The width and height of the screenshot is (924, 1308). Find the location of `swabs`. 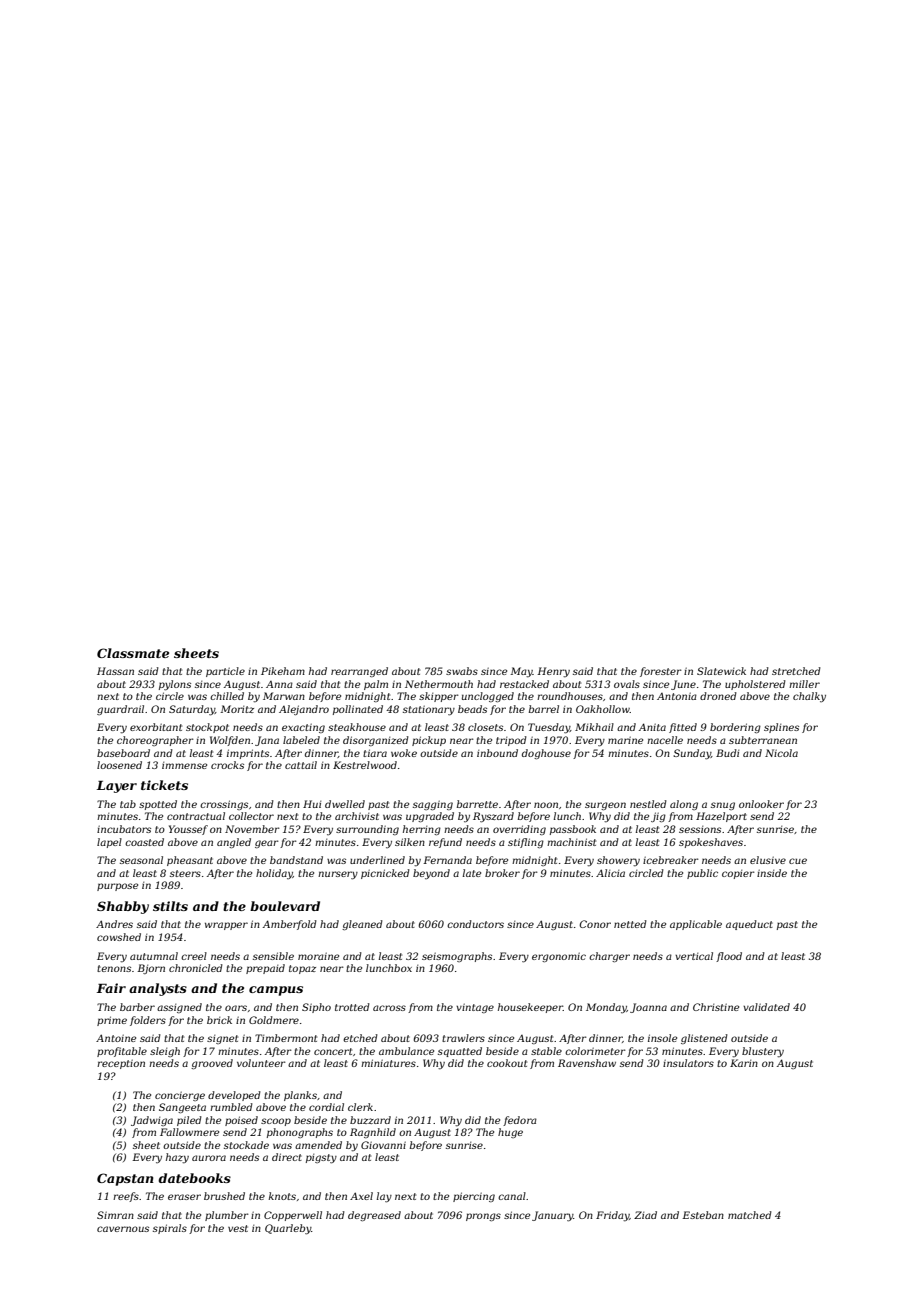

swabs is located at coordinates (462, 671).
